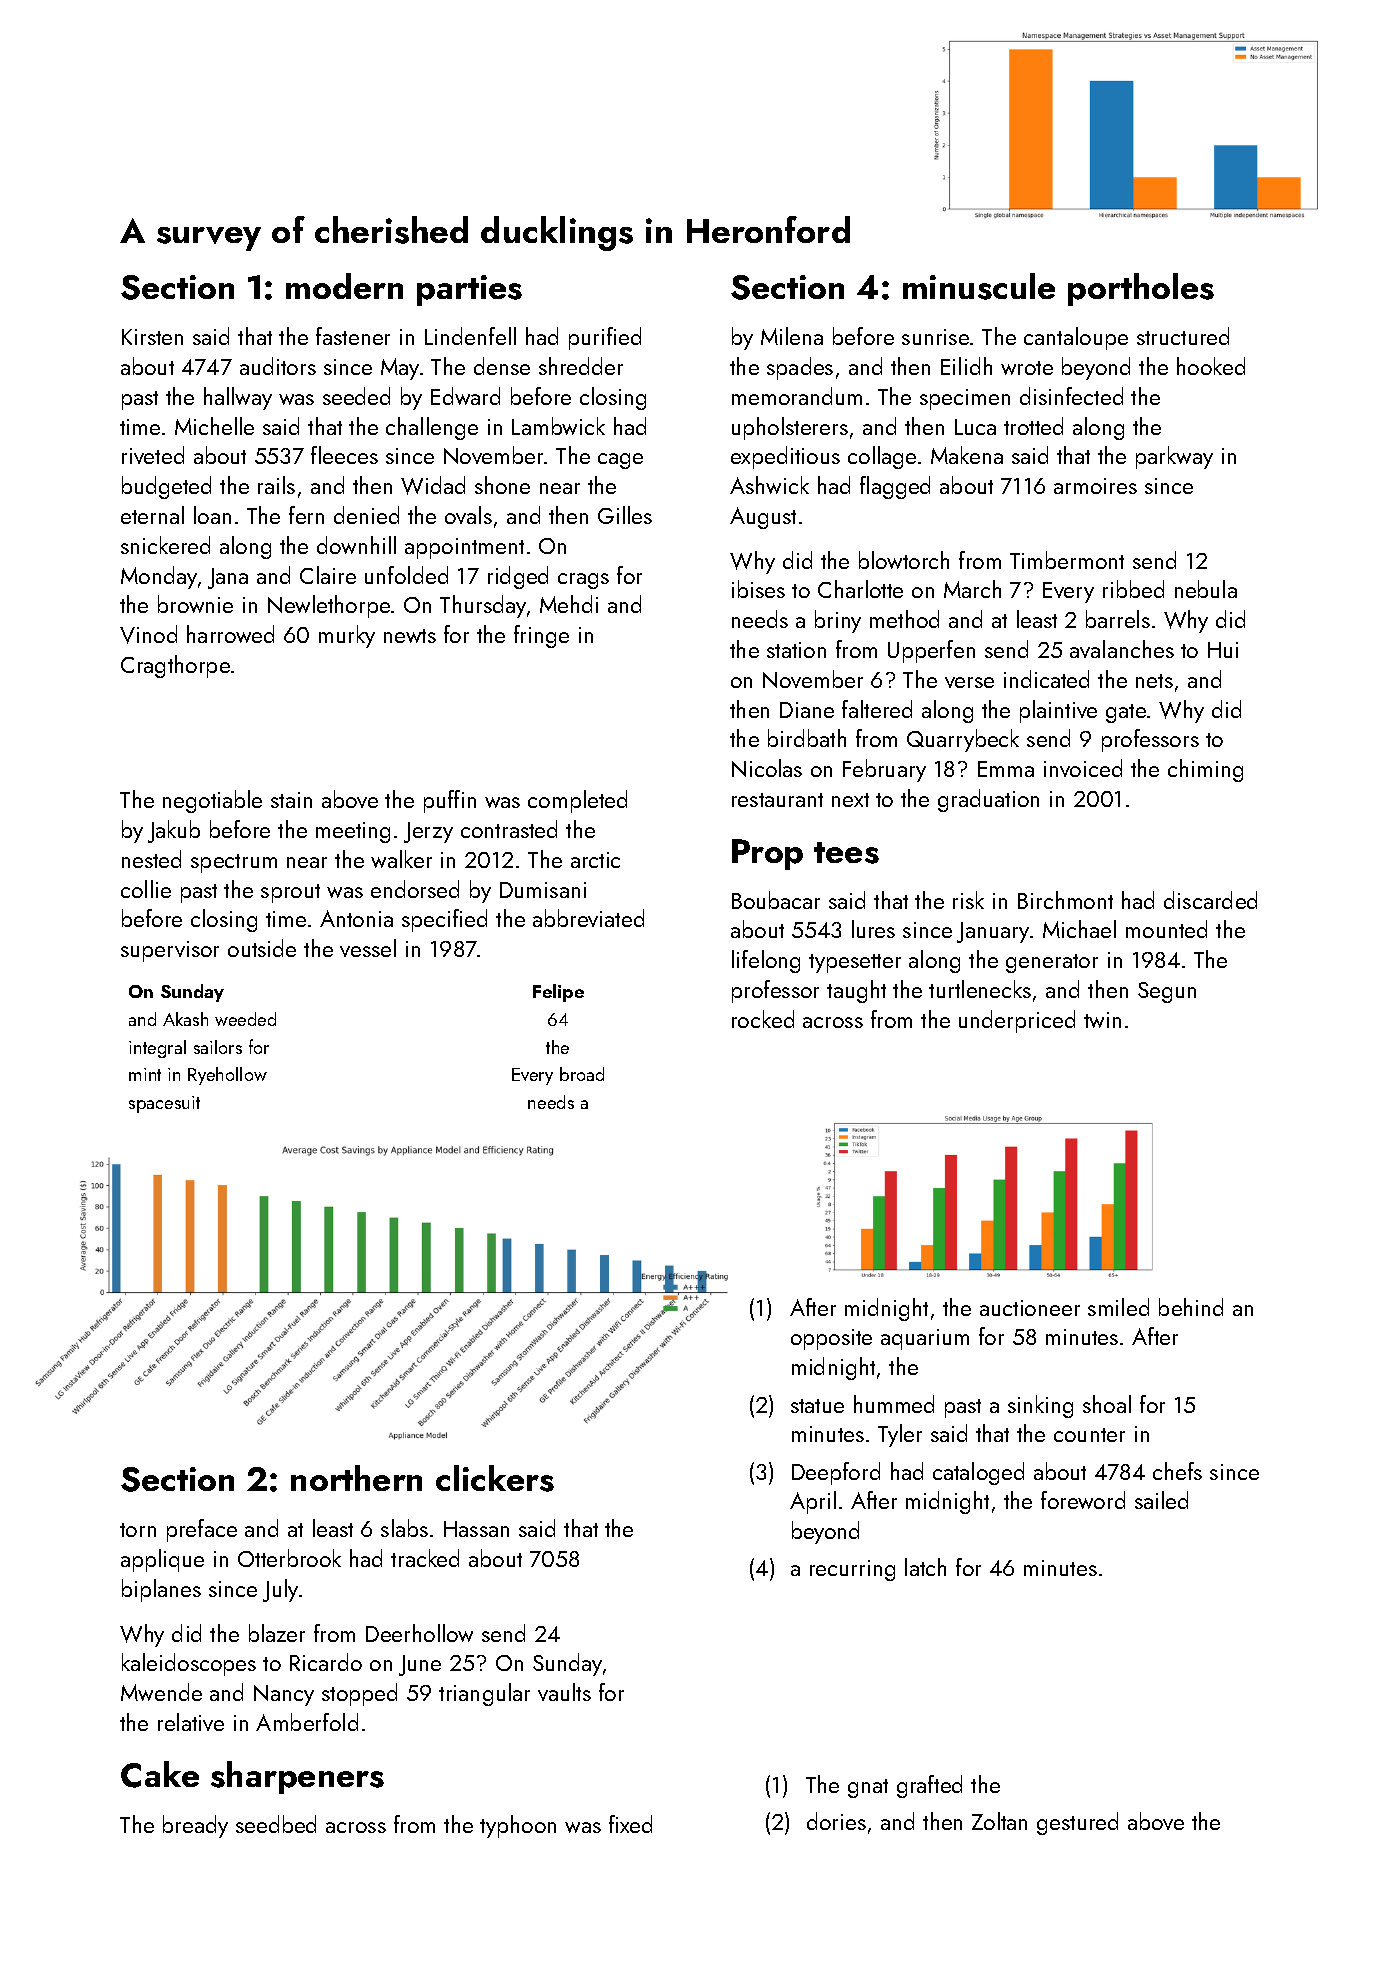 Image resolution: width=1386 pixels, height=1969 pixels. Describe the element at coordinates (195, 1826) in the document. I see `bready` at that location.
